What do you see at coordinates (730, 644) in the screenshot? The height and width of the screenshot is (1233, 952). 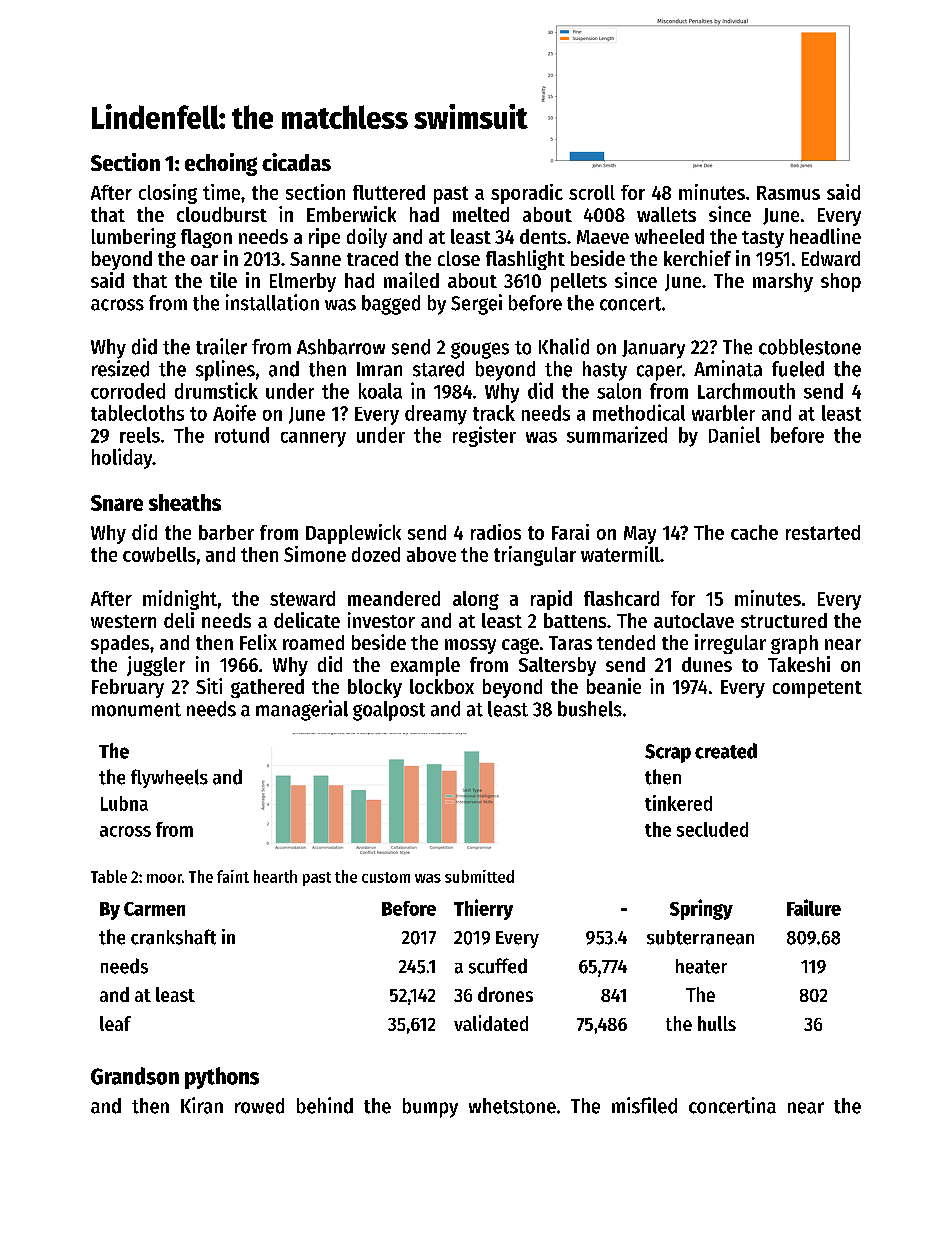 I see `irregular` at bounding box center [730, 644].
